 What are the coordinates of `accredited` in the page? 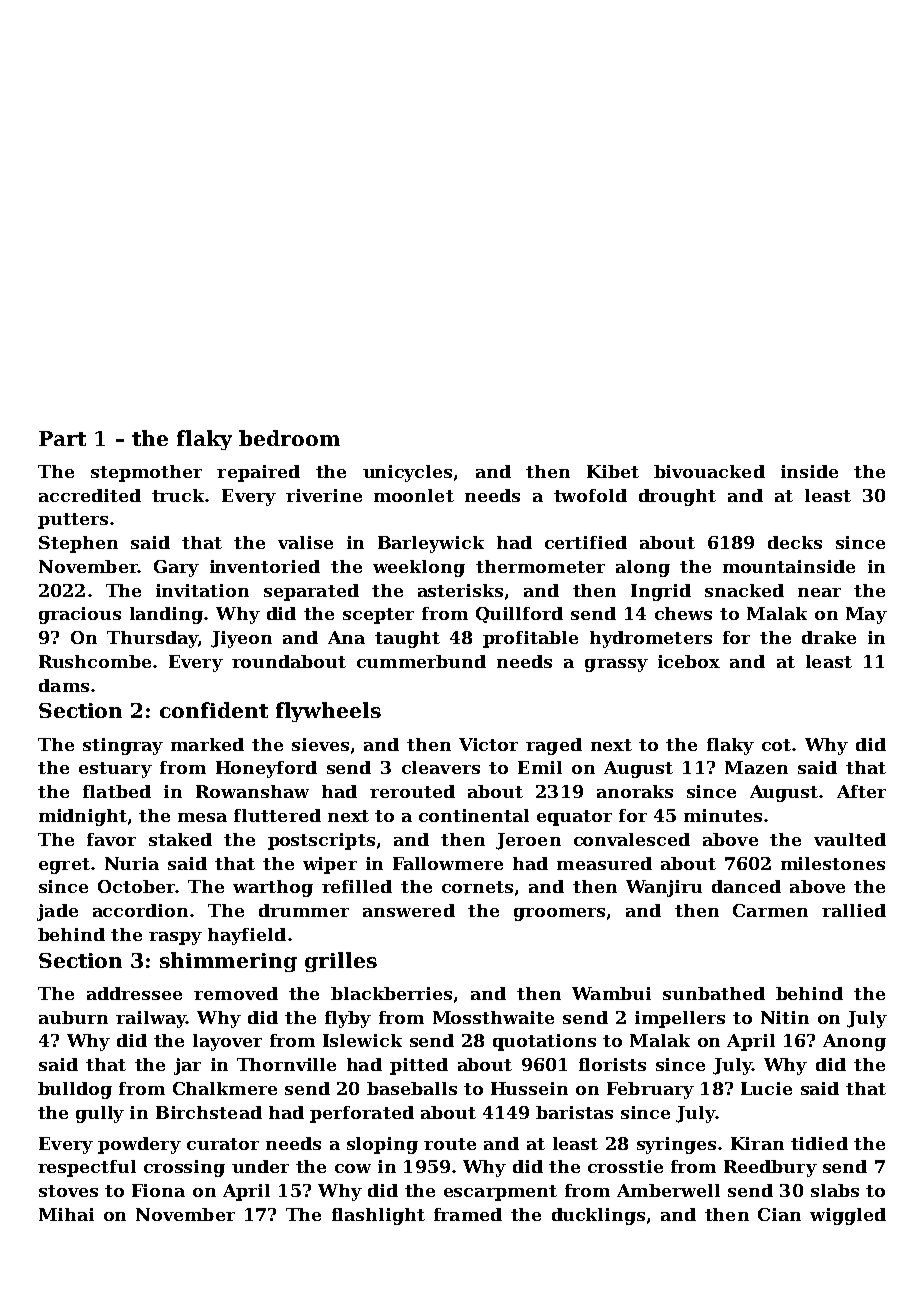 It's located at (90, 495).
